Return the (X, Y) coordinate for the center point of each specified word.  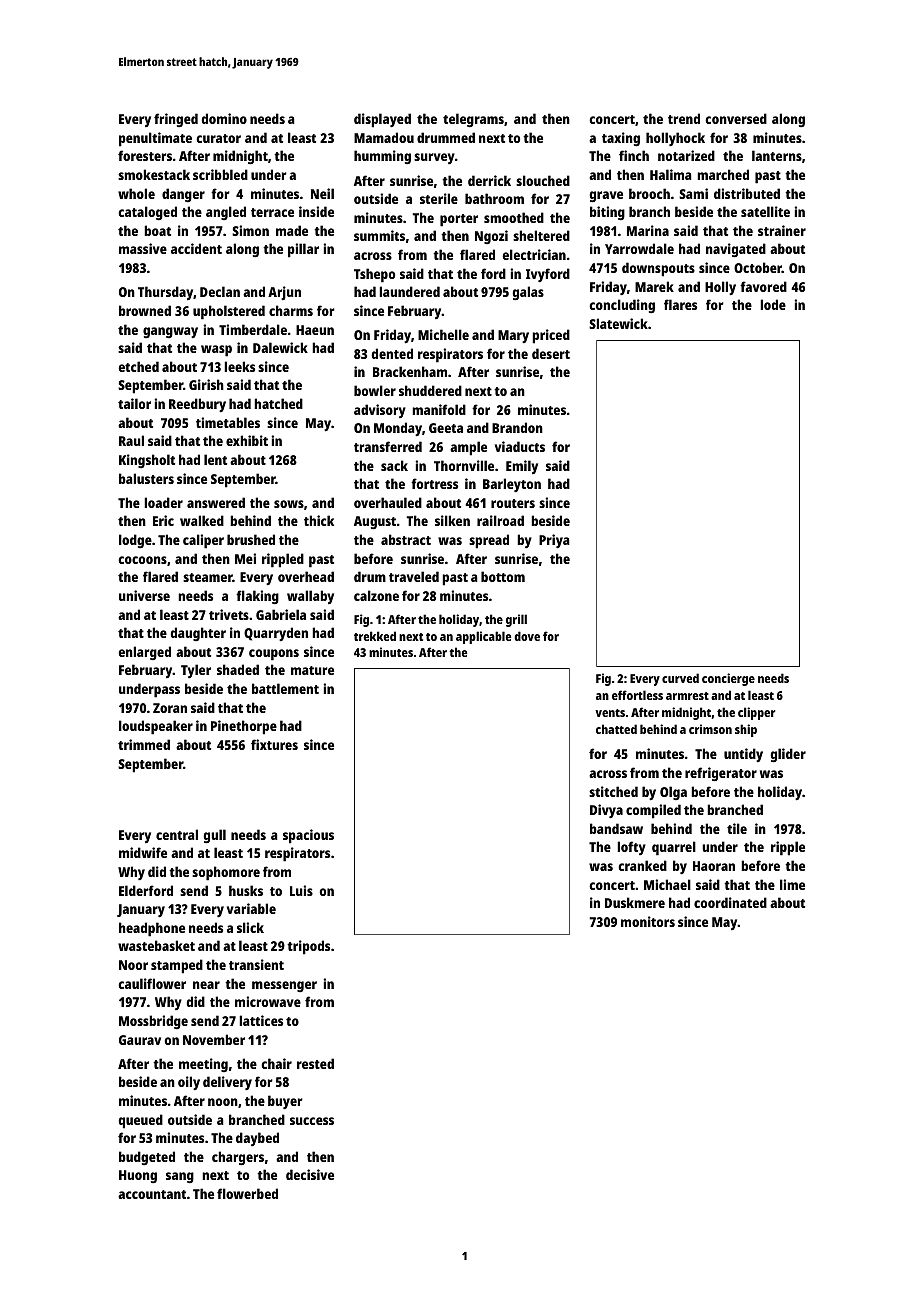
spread (489, 541)
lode (773, 304)
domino (224, 118)
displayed (382, 120)
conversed (736, 118)
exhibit (247, 440)
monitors (648, 921)
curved (680, 678)
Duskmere (635, 902)
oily (189, 1083)
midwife (143, 852)
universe (144, 595)
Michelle (443, 334)
